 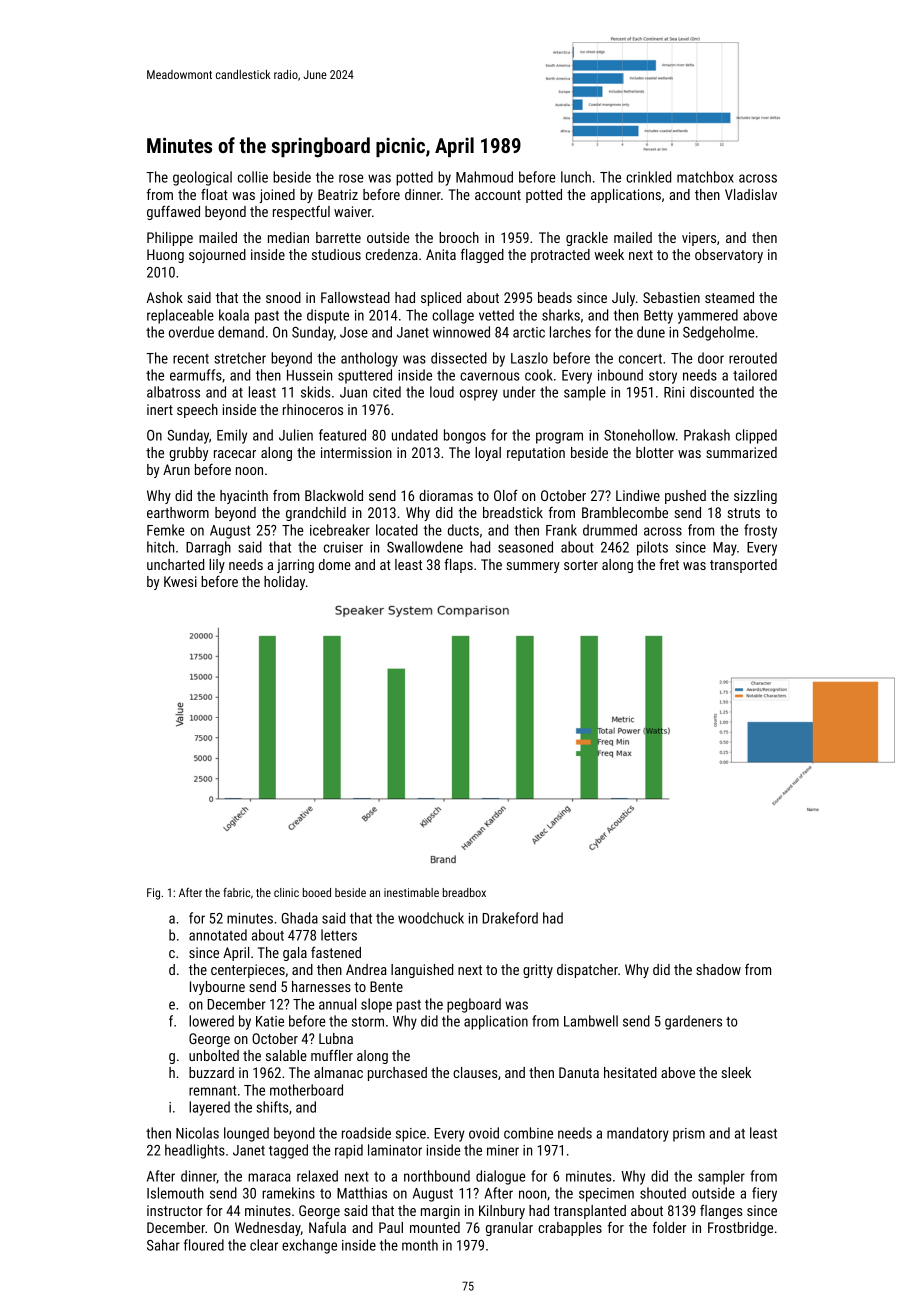 What do you see at coordinates (415, 435) in the screenshot?
I see `undated` at bounding box center [415, 435].
